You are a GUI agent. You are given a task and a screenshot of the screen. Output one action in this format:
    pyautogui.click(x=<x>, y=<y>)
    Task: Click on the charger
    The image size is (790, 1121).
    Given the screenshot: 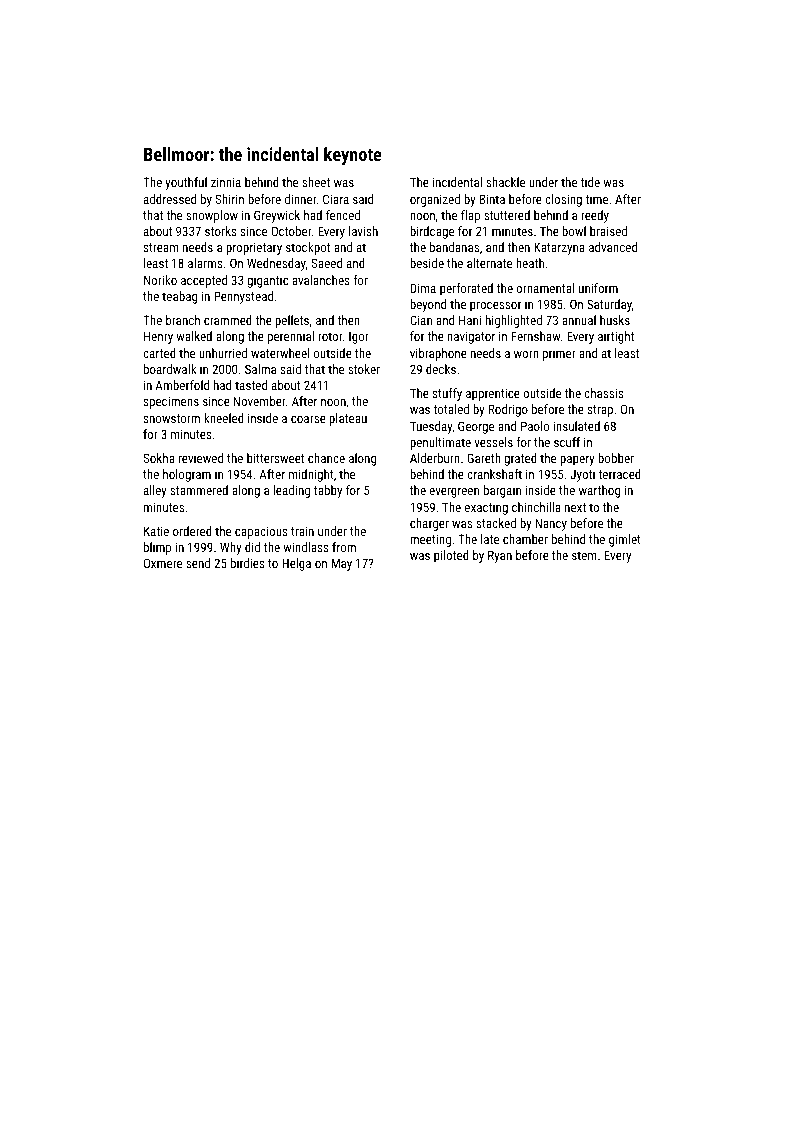 What is the action you would take?
    pyautogui.click(x=429, y=524)
